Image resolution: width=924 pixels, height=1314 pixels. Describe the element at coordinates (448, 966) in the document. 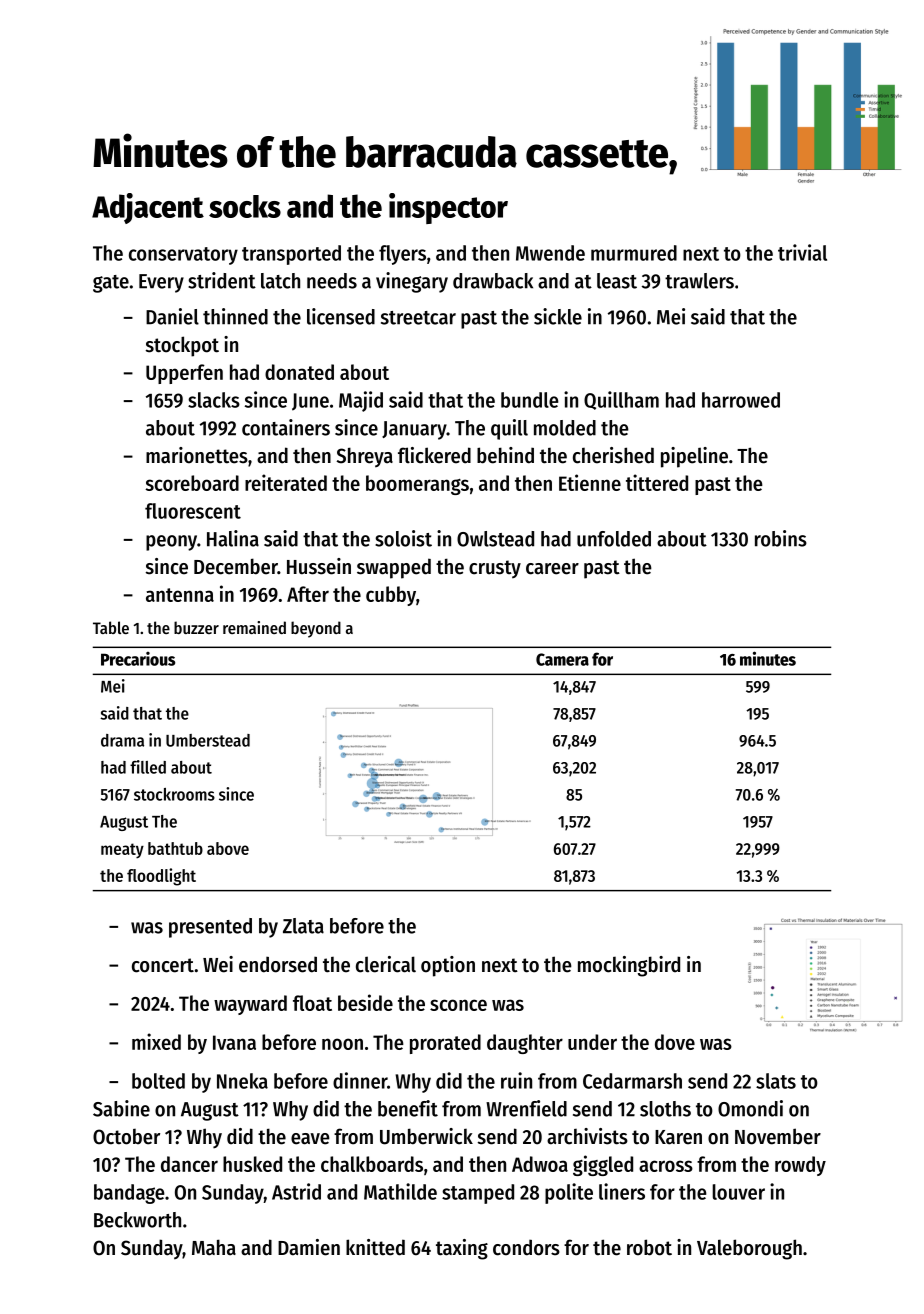

I see `option` at that location.
